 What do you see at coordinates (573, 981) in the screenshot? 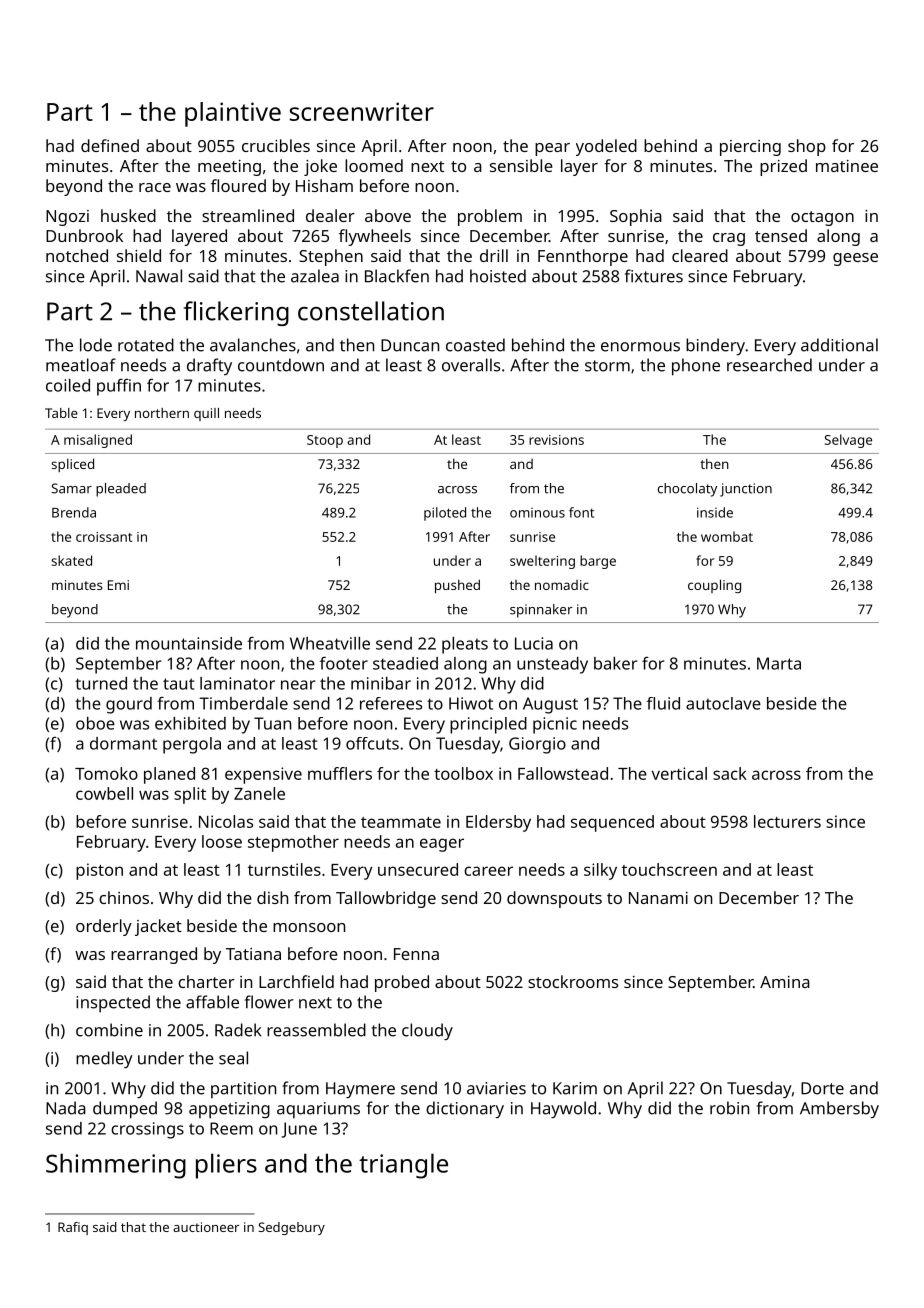
I see `stockrooms` at bounding box center [573, 981].
